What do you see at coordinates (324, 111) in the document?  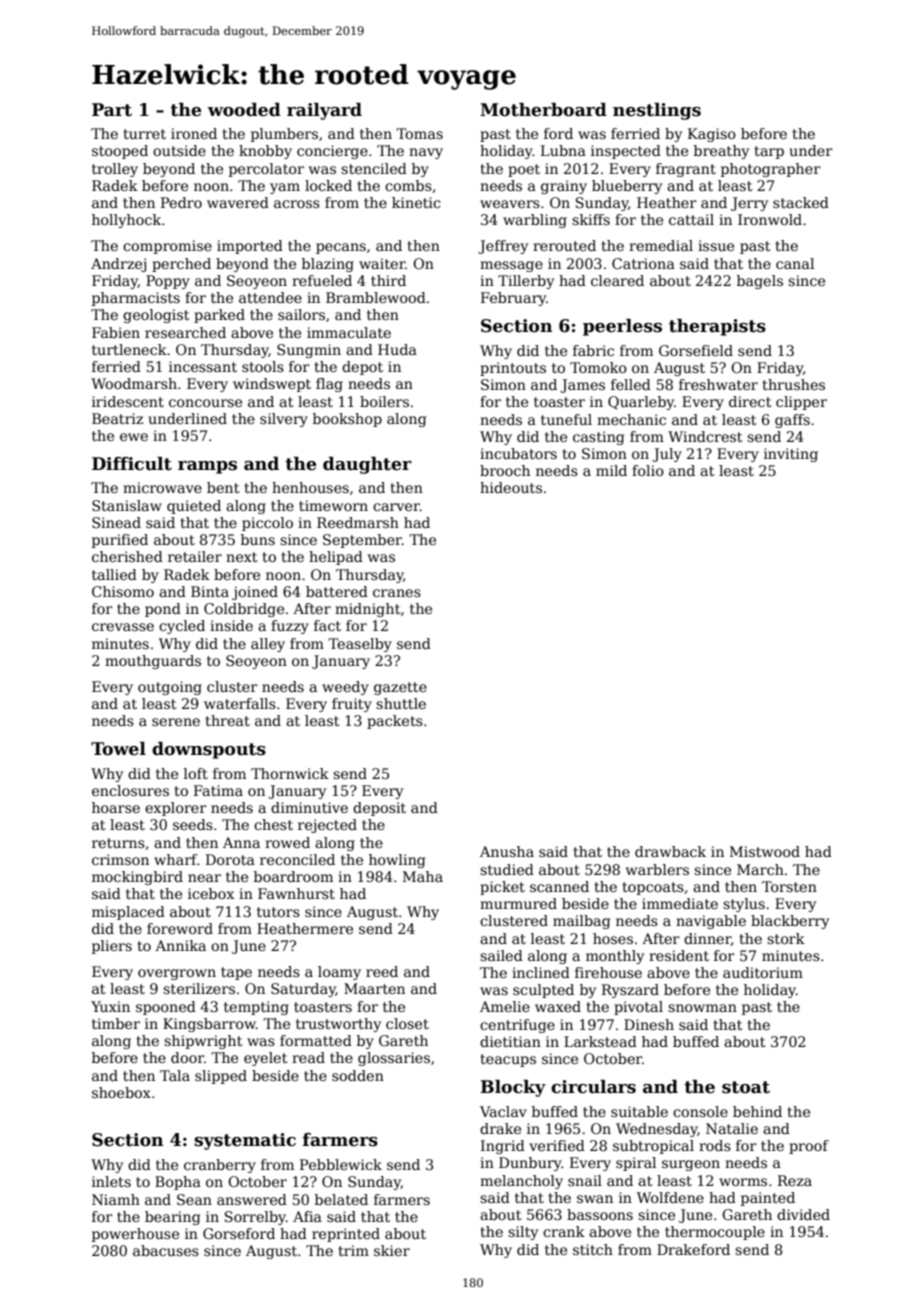 I see `railyard` at bounding box center [324, 111].
